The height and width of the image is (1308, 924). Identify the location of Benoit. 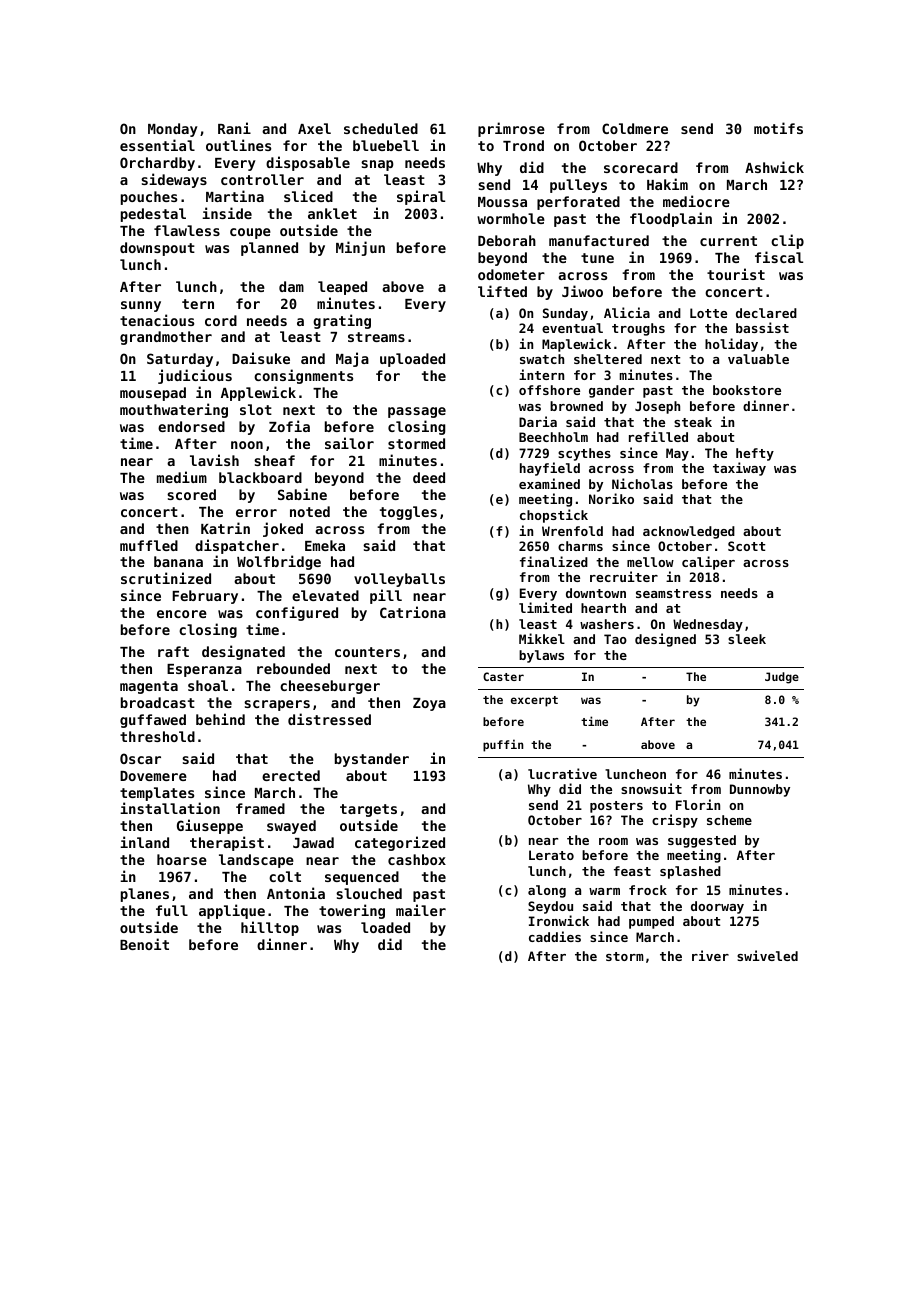
(144, 944).
